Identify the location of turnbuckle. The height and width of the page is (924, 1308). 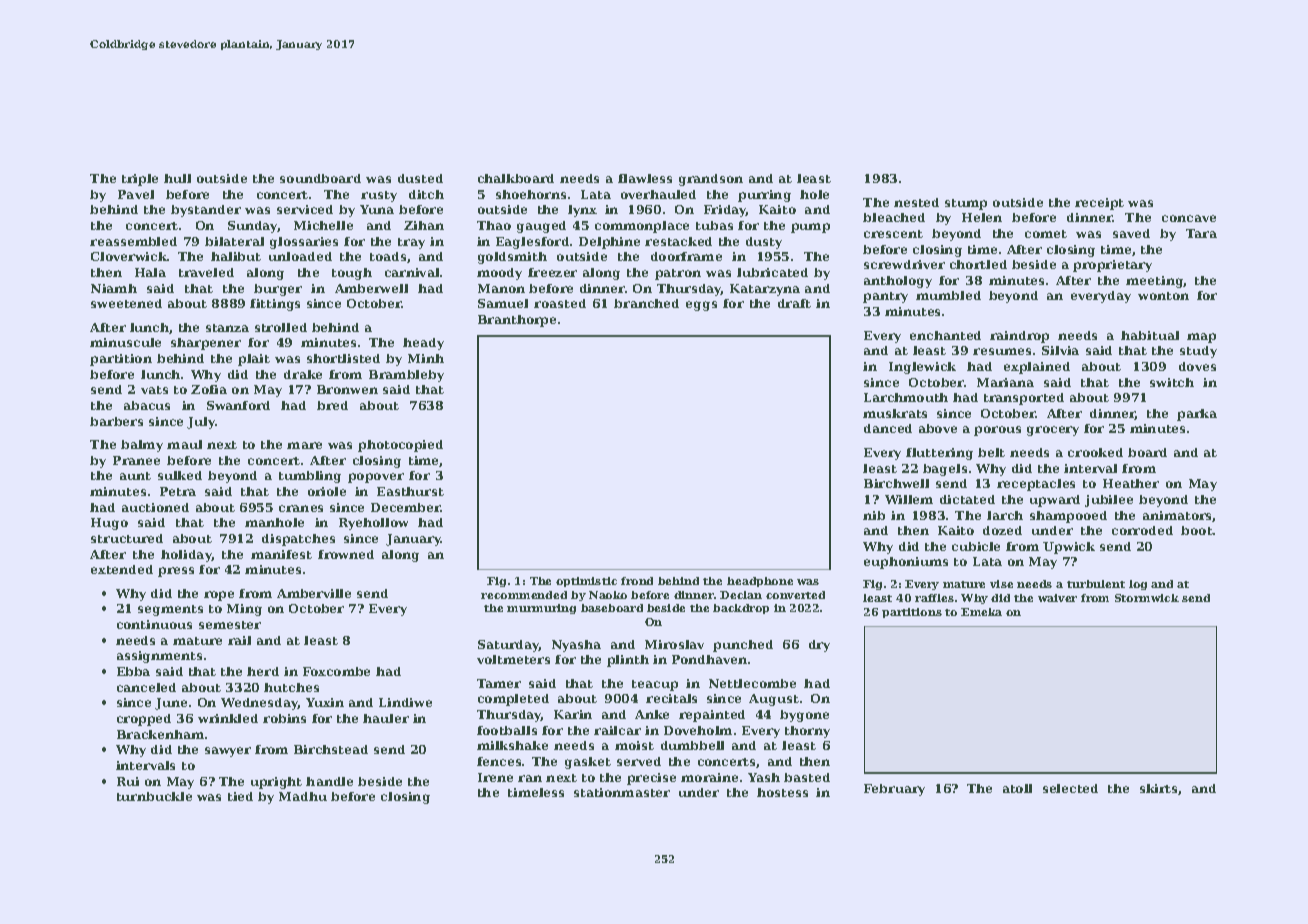
(154, 796).
